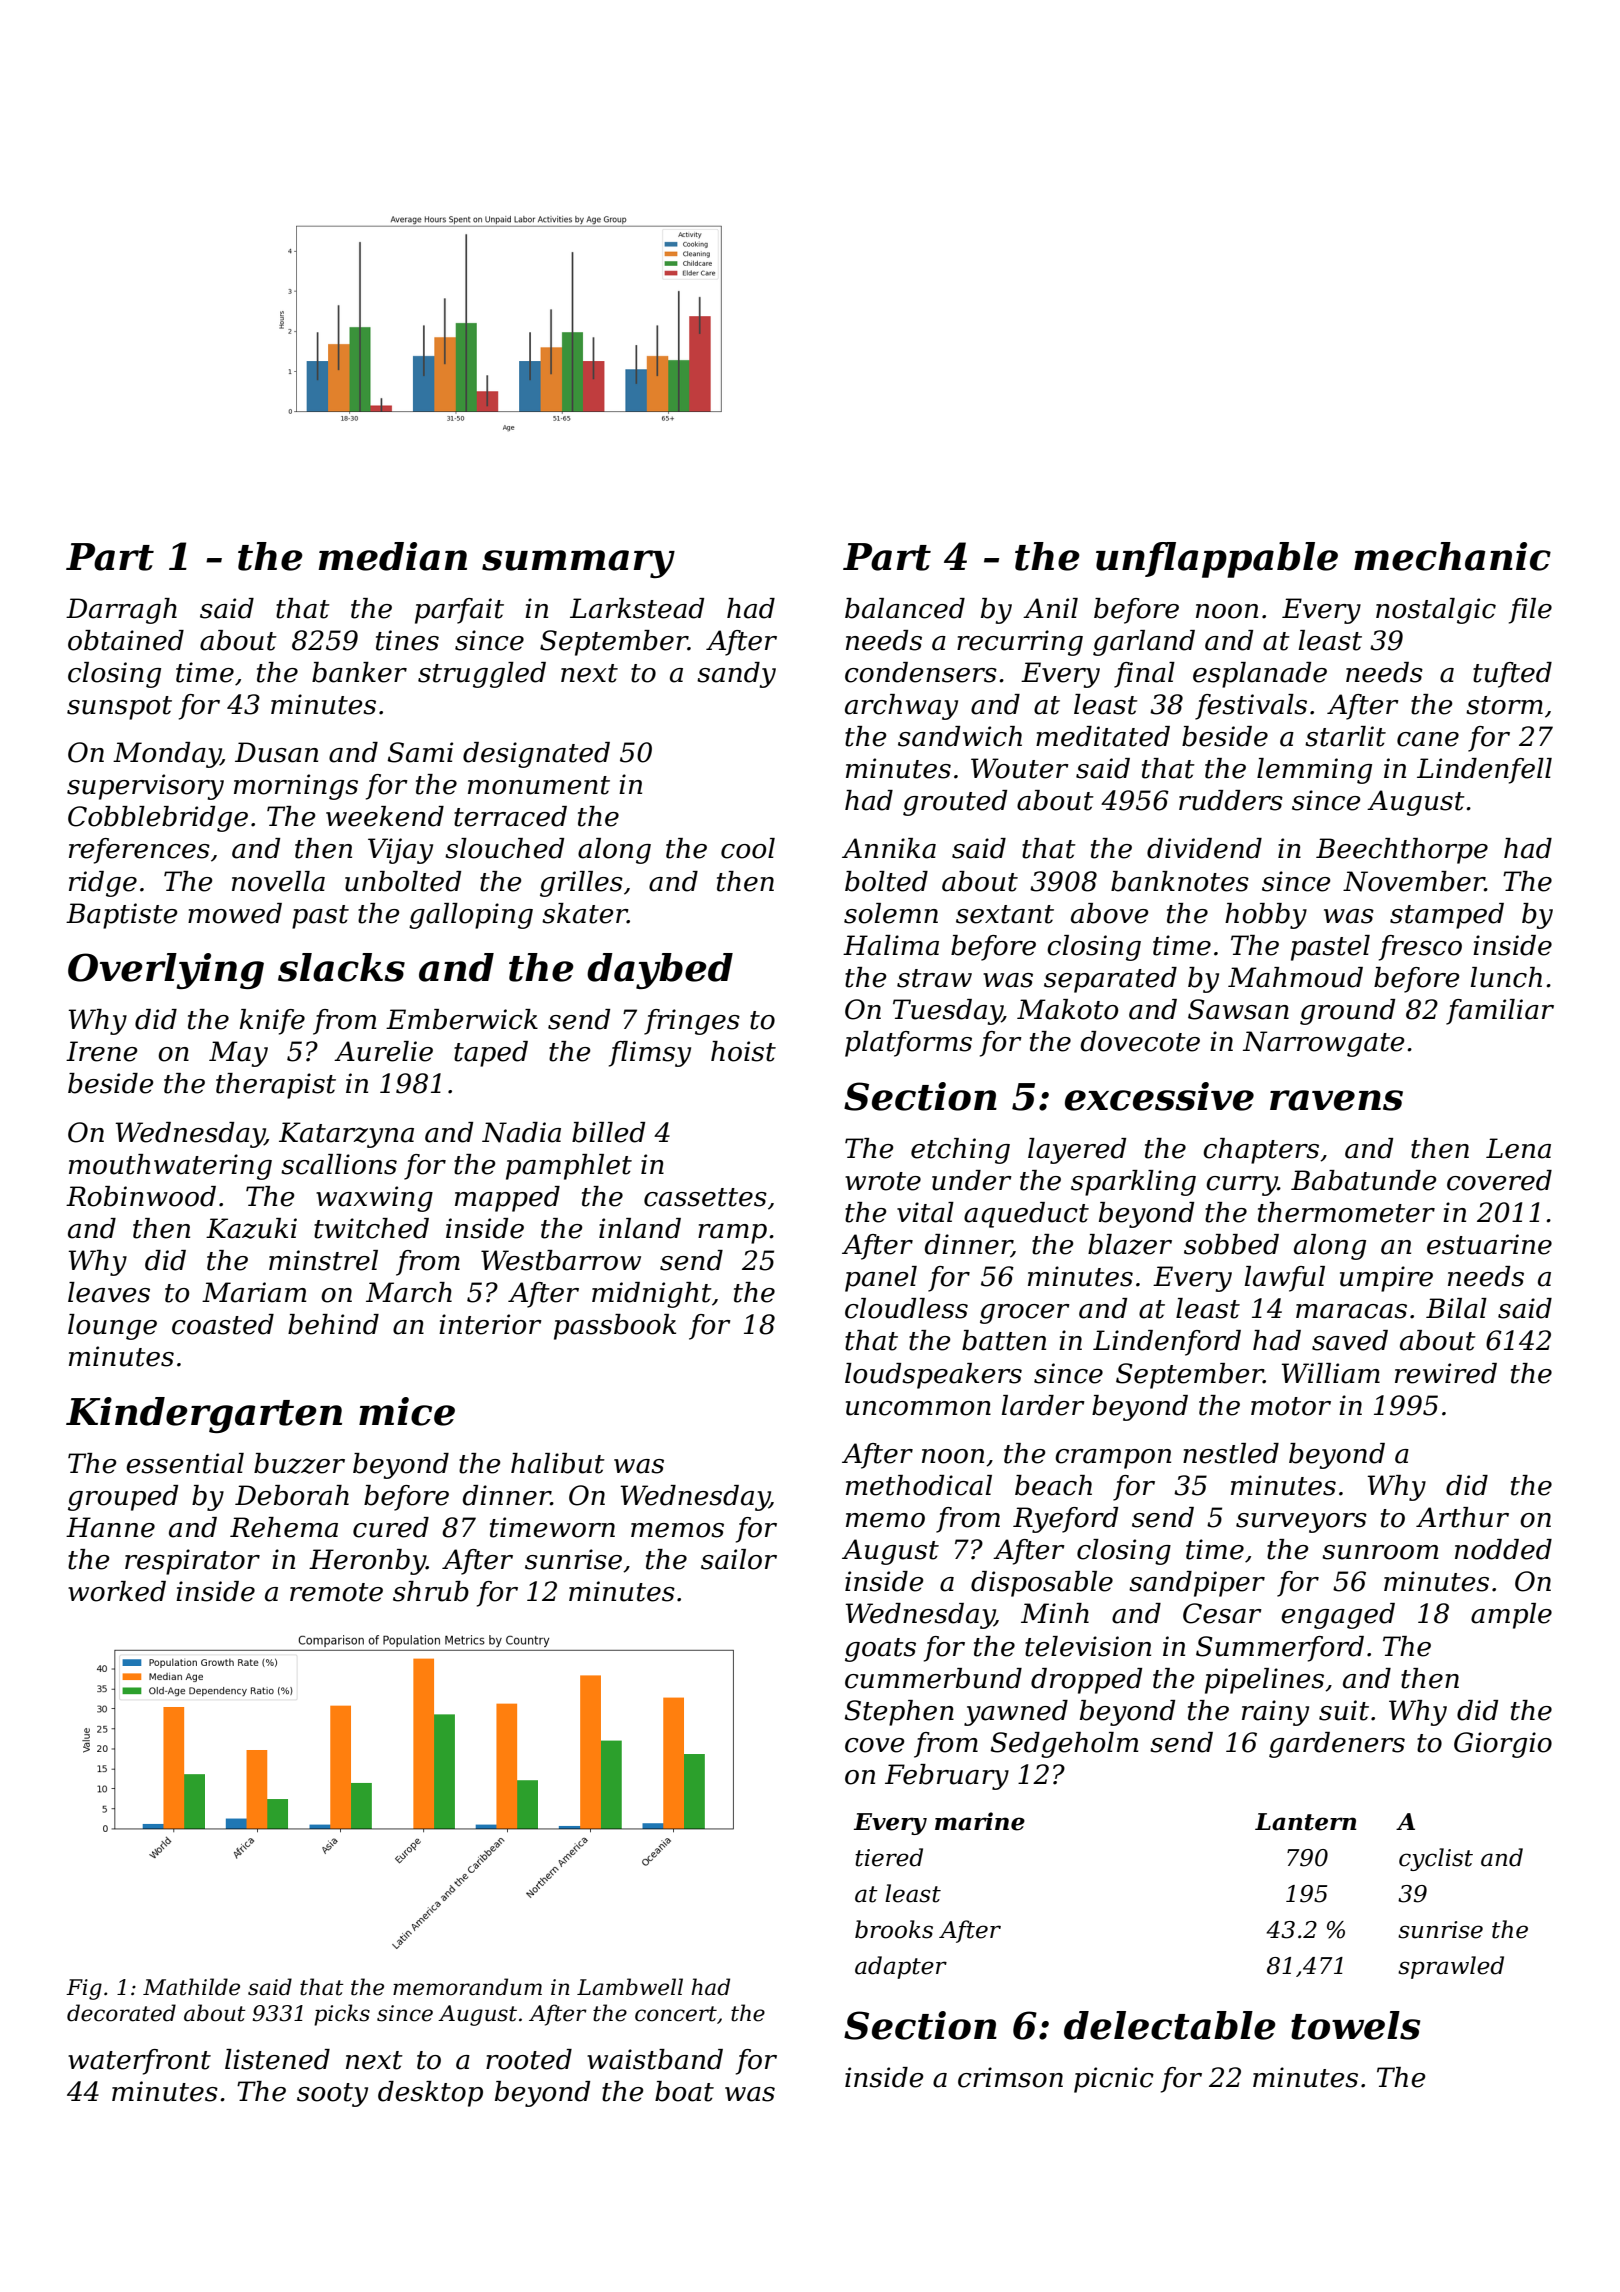 Image resolution: width=1620 pixels, height=2292 pixels. What do you see at coordinates (918, 1408) in the screenshot?
I see `uncommon` at bounding box center [918, 1408].
